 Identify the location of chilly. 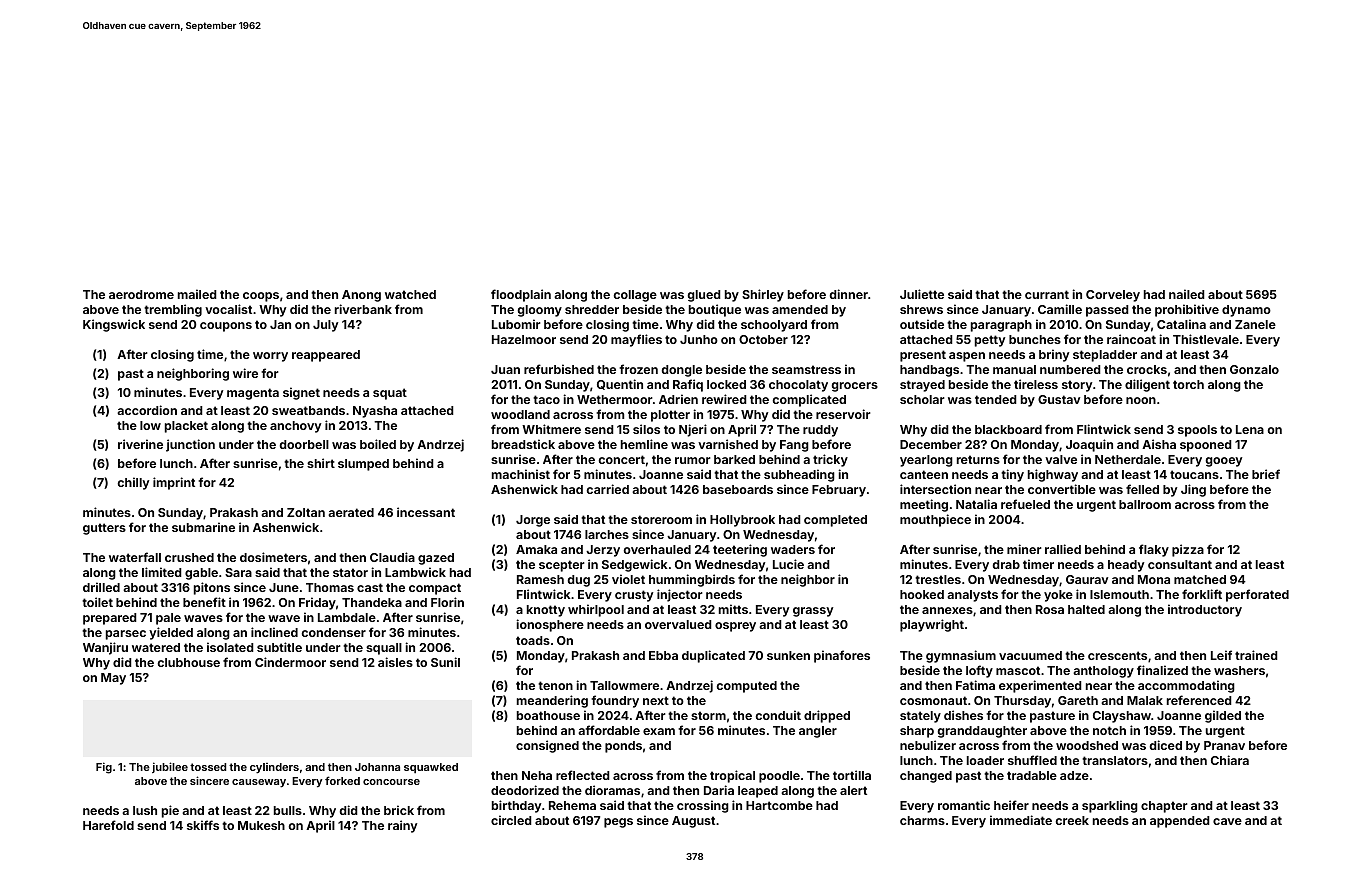
(133, 483).
